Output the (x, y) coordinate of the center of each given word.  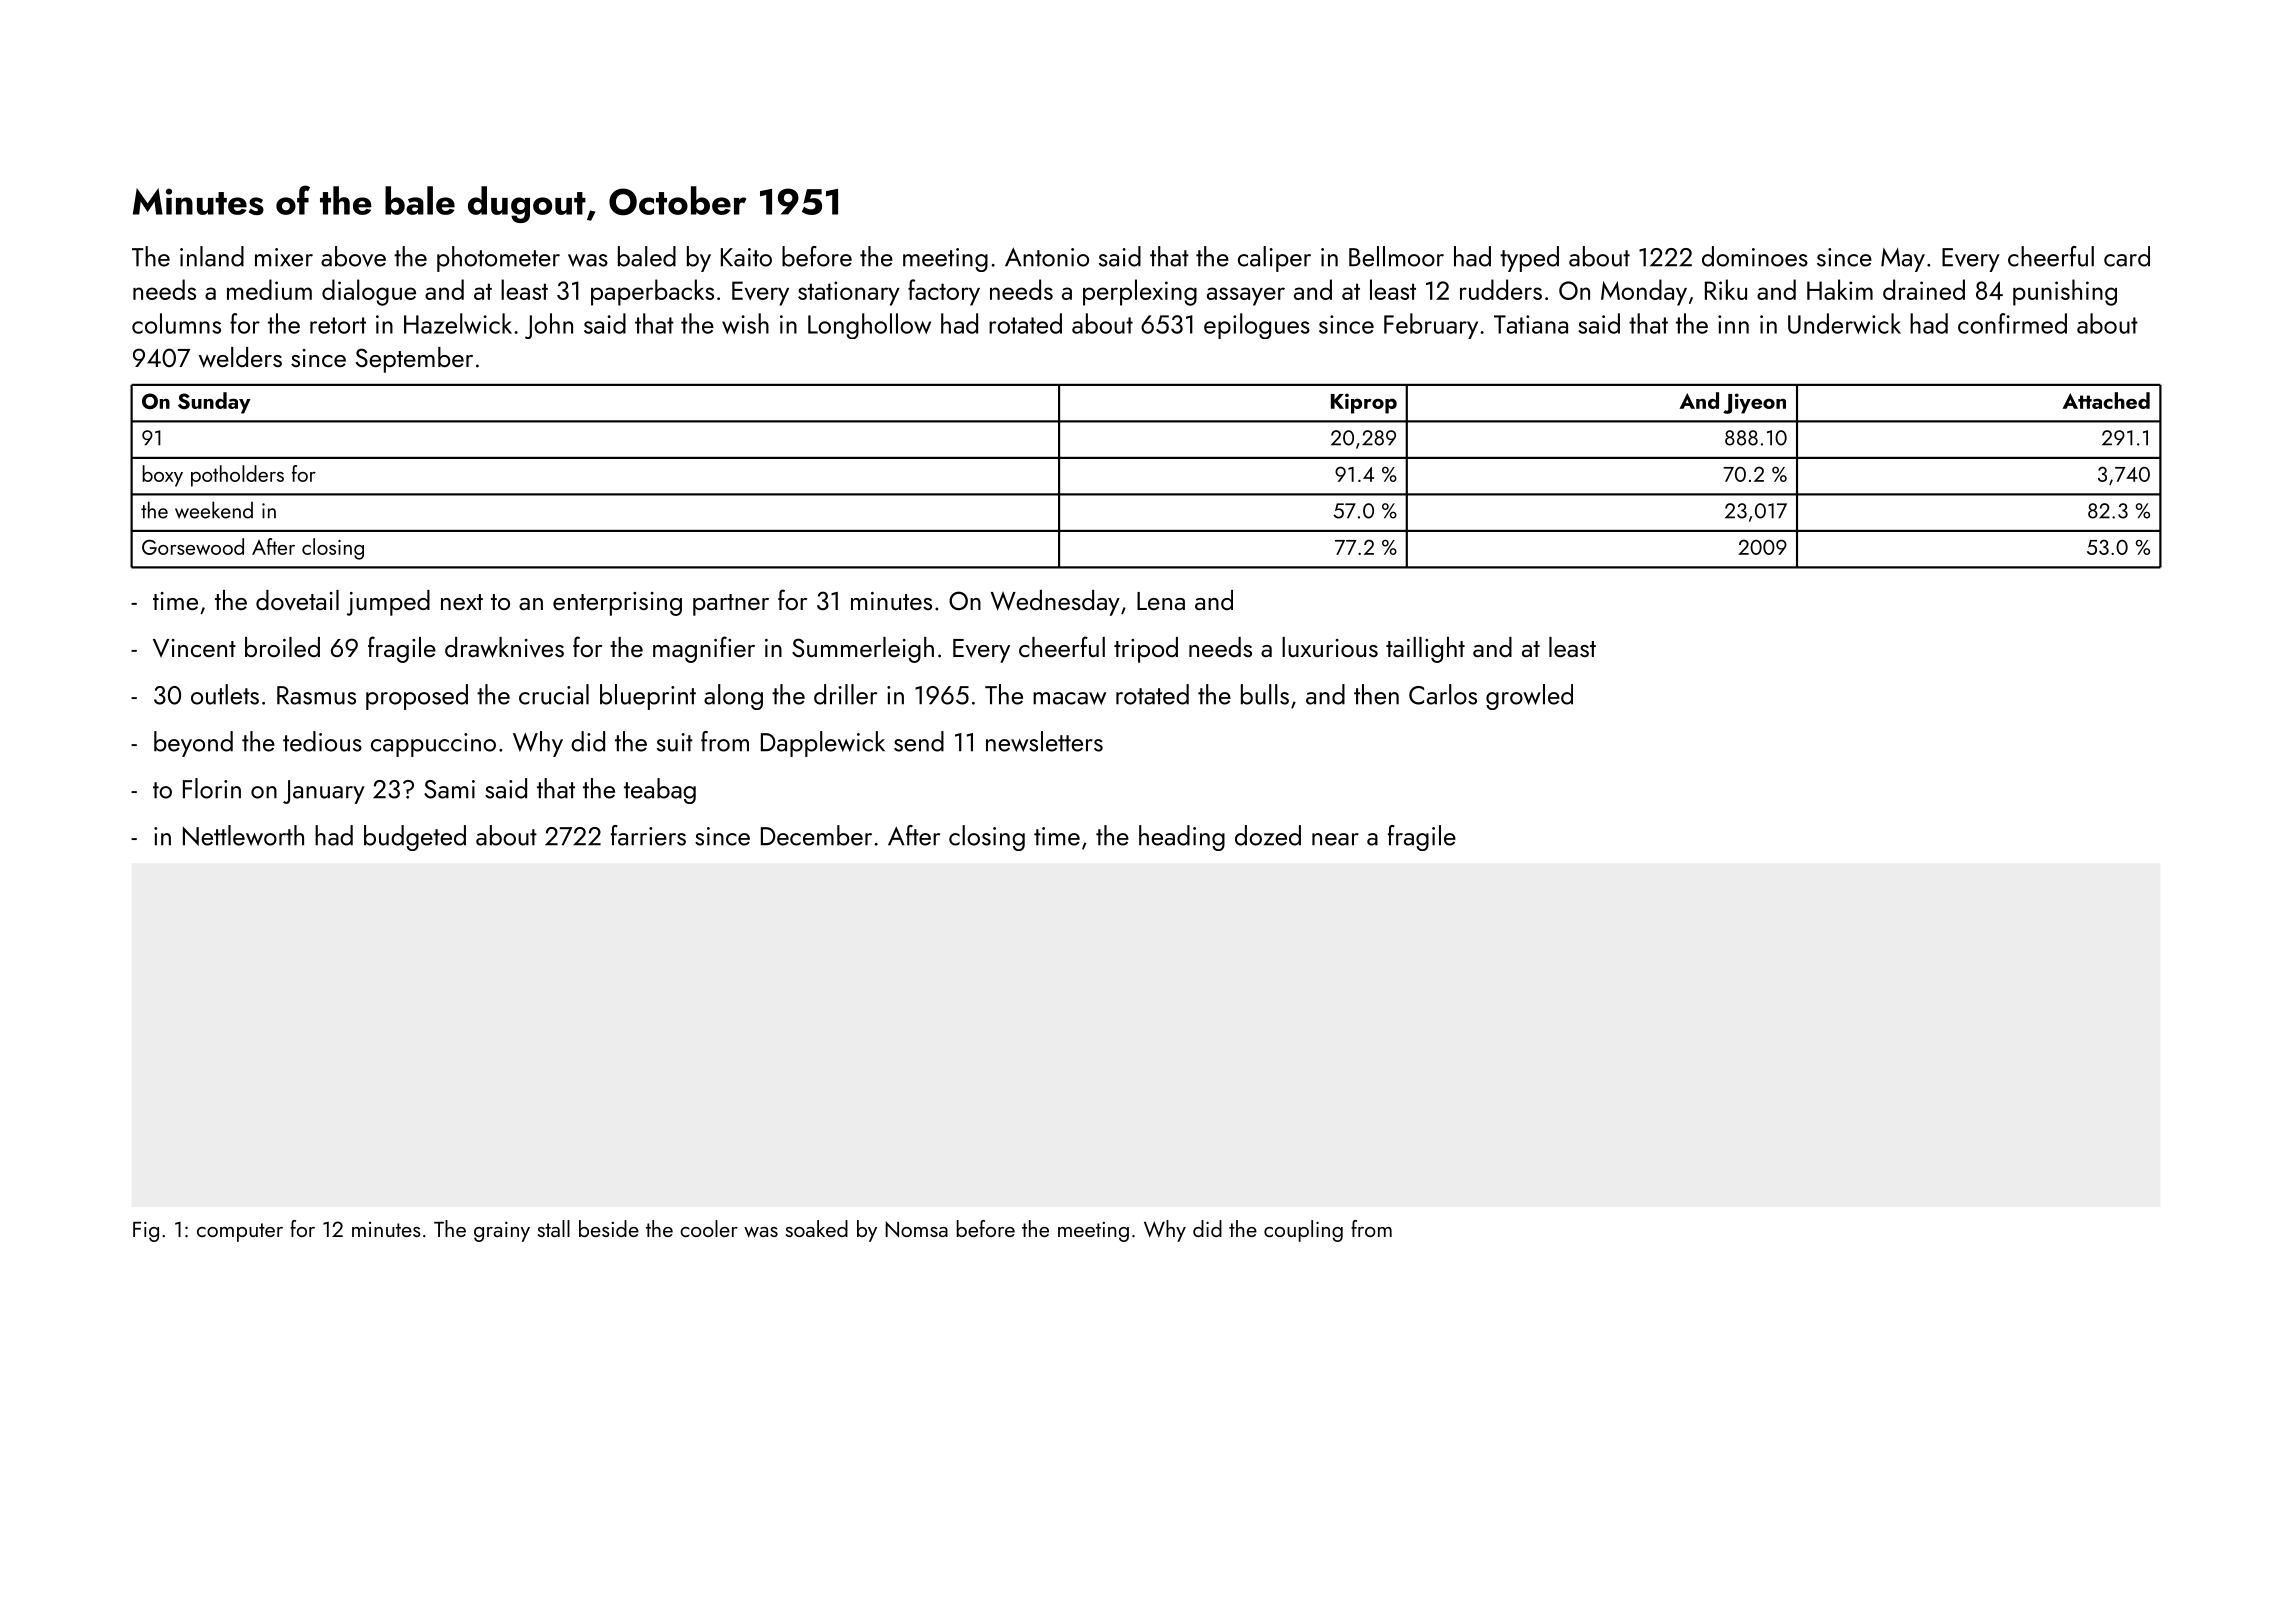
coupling (1303, 1231)
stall (554, 1228)
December (816, 835)
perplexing (1140, 292)
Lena (1161, 601)
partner (731, 605)
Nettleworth (243, 835)
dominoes (1755, 256)
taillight (1425, 650)
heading (1182, 838)
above (353, 256)
